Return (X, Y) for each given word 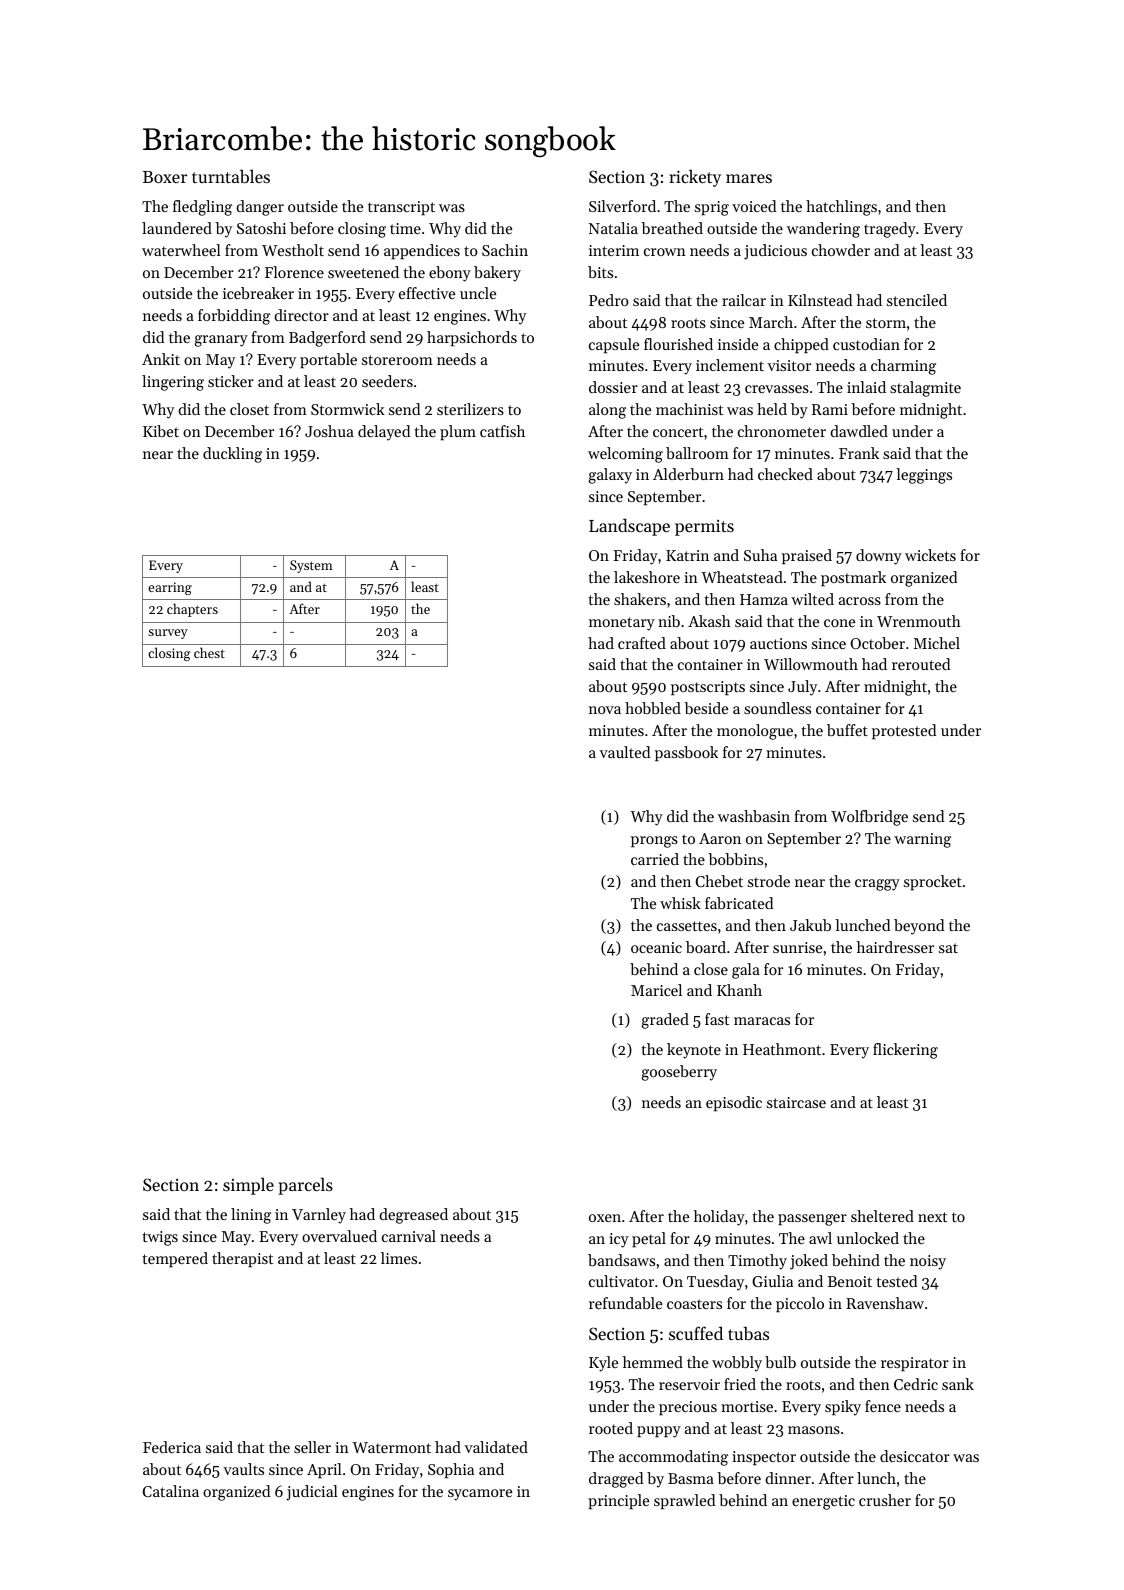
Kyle (603, 1364)
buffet (847, 730)
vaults (243, 1469)
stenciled (917, 300)
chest (209, 652)
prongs (654, 842)
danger (260, 208)
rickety (695, 178)
